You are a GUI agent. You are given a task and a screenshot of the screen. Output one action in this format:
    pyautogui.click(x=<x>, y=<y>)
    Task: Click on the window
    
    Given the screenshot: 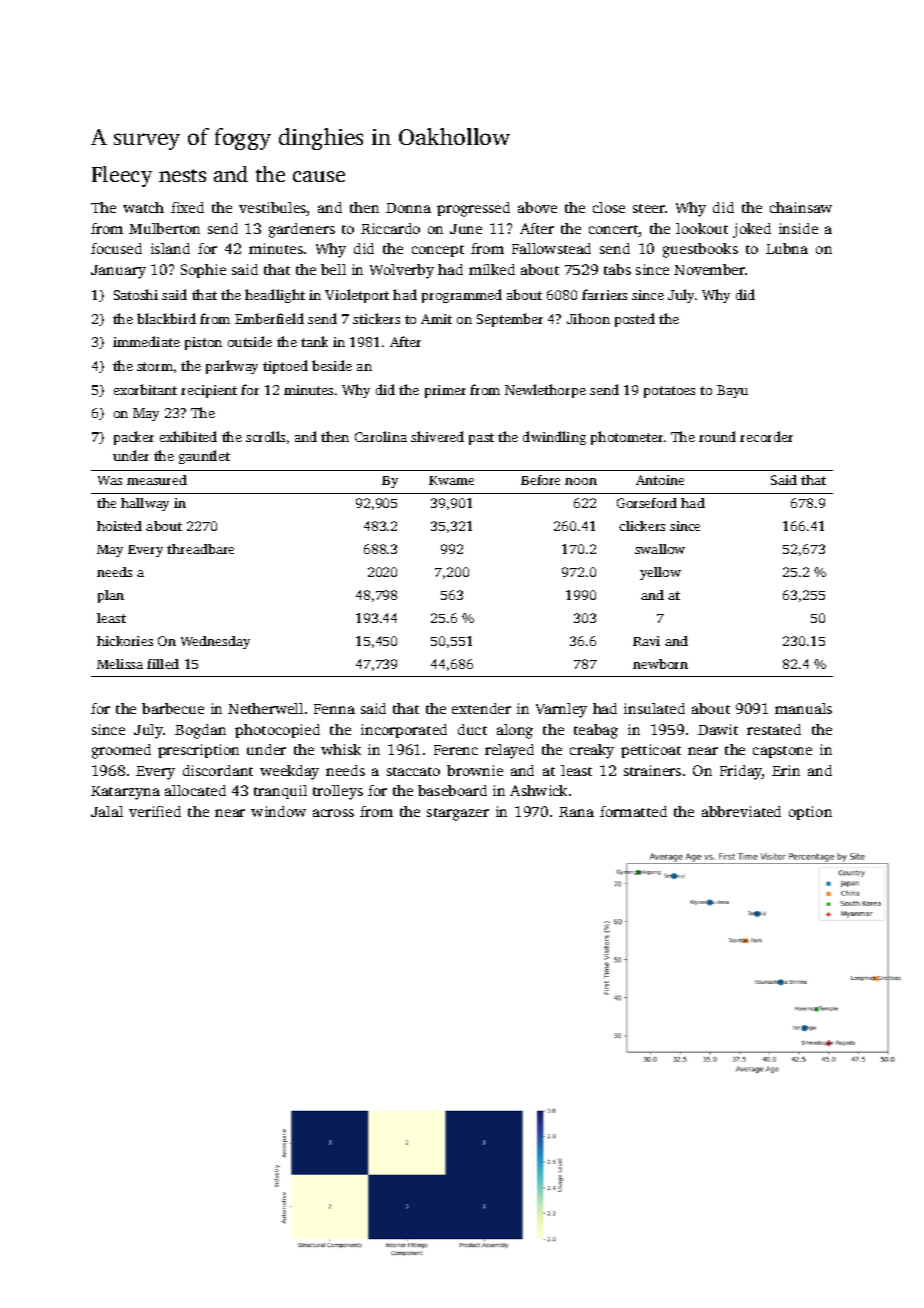 What is the action you would take?
    pyautogui.click(x=278, y=811)
